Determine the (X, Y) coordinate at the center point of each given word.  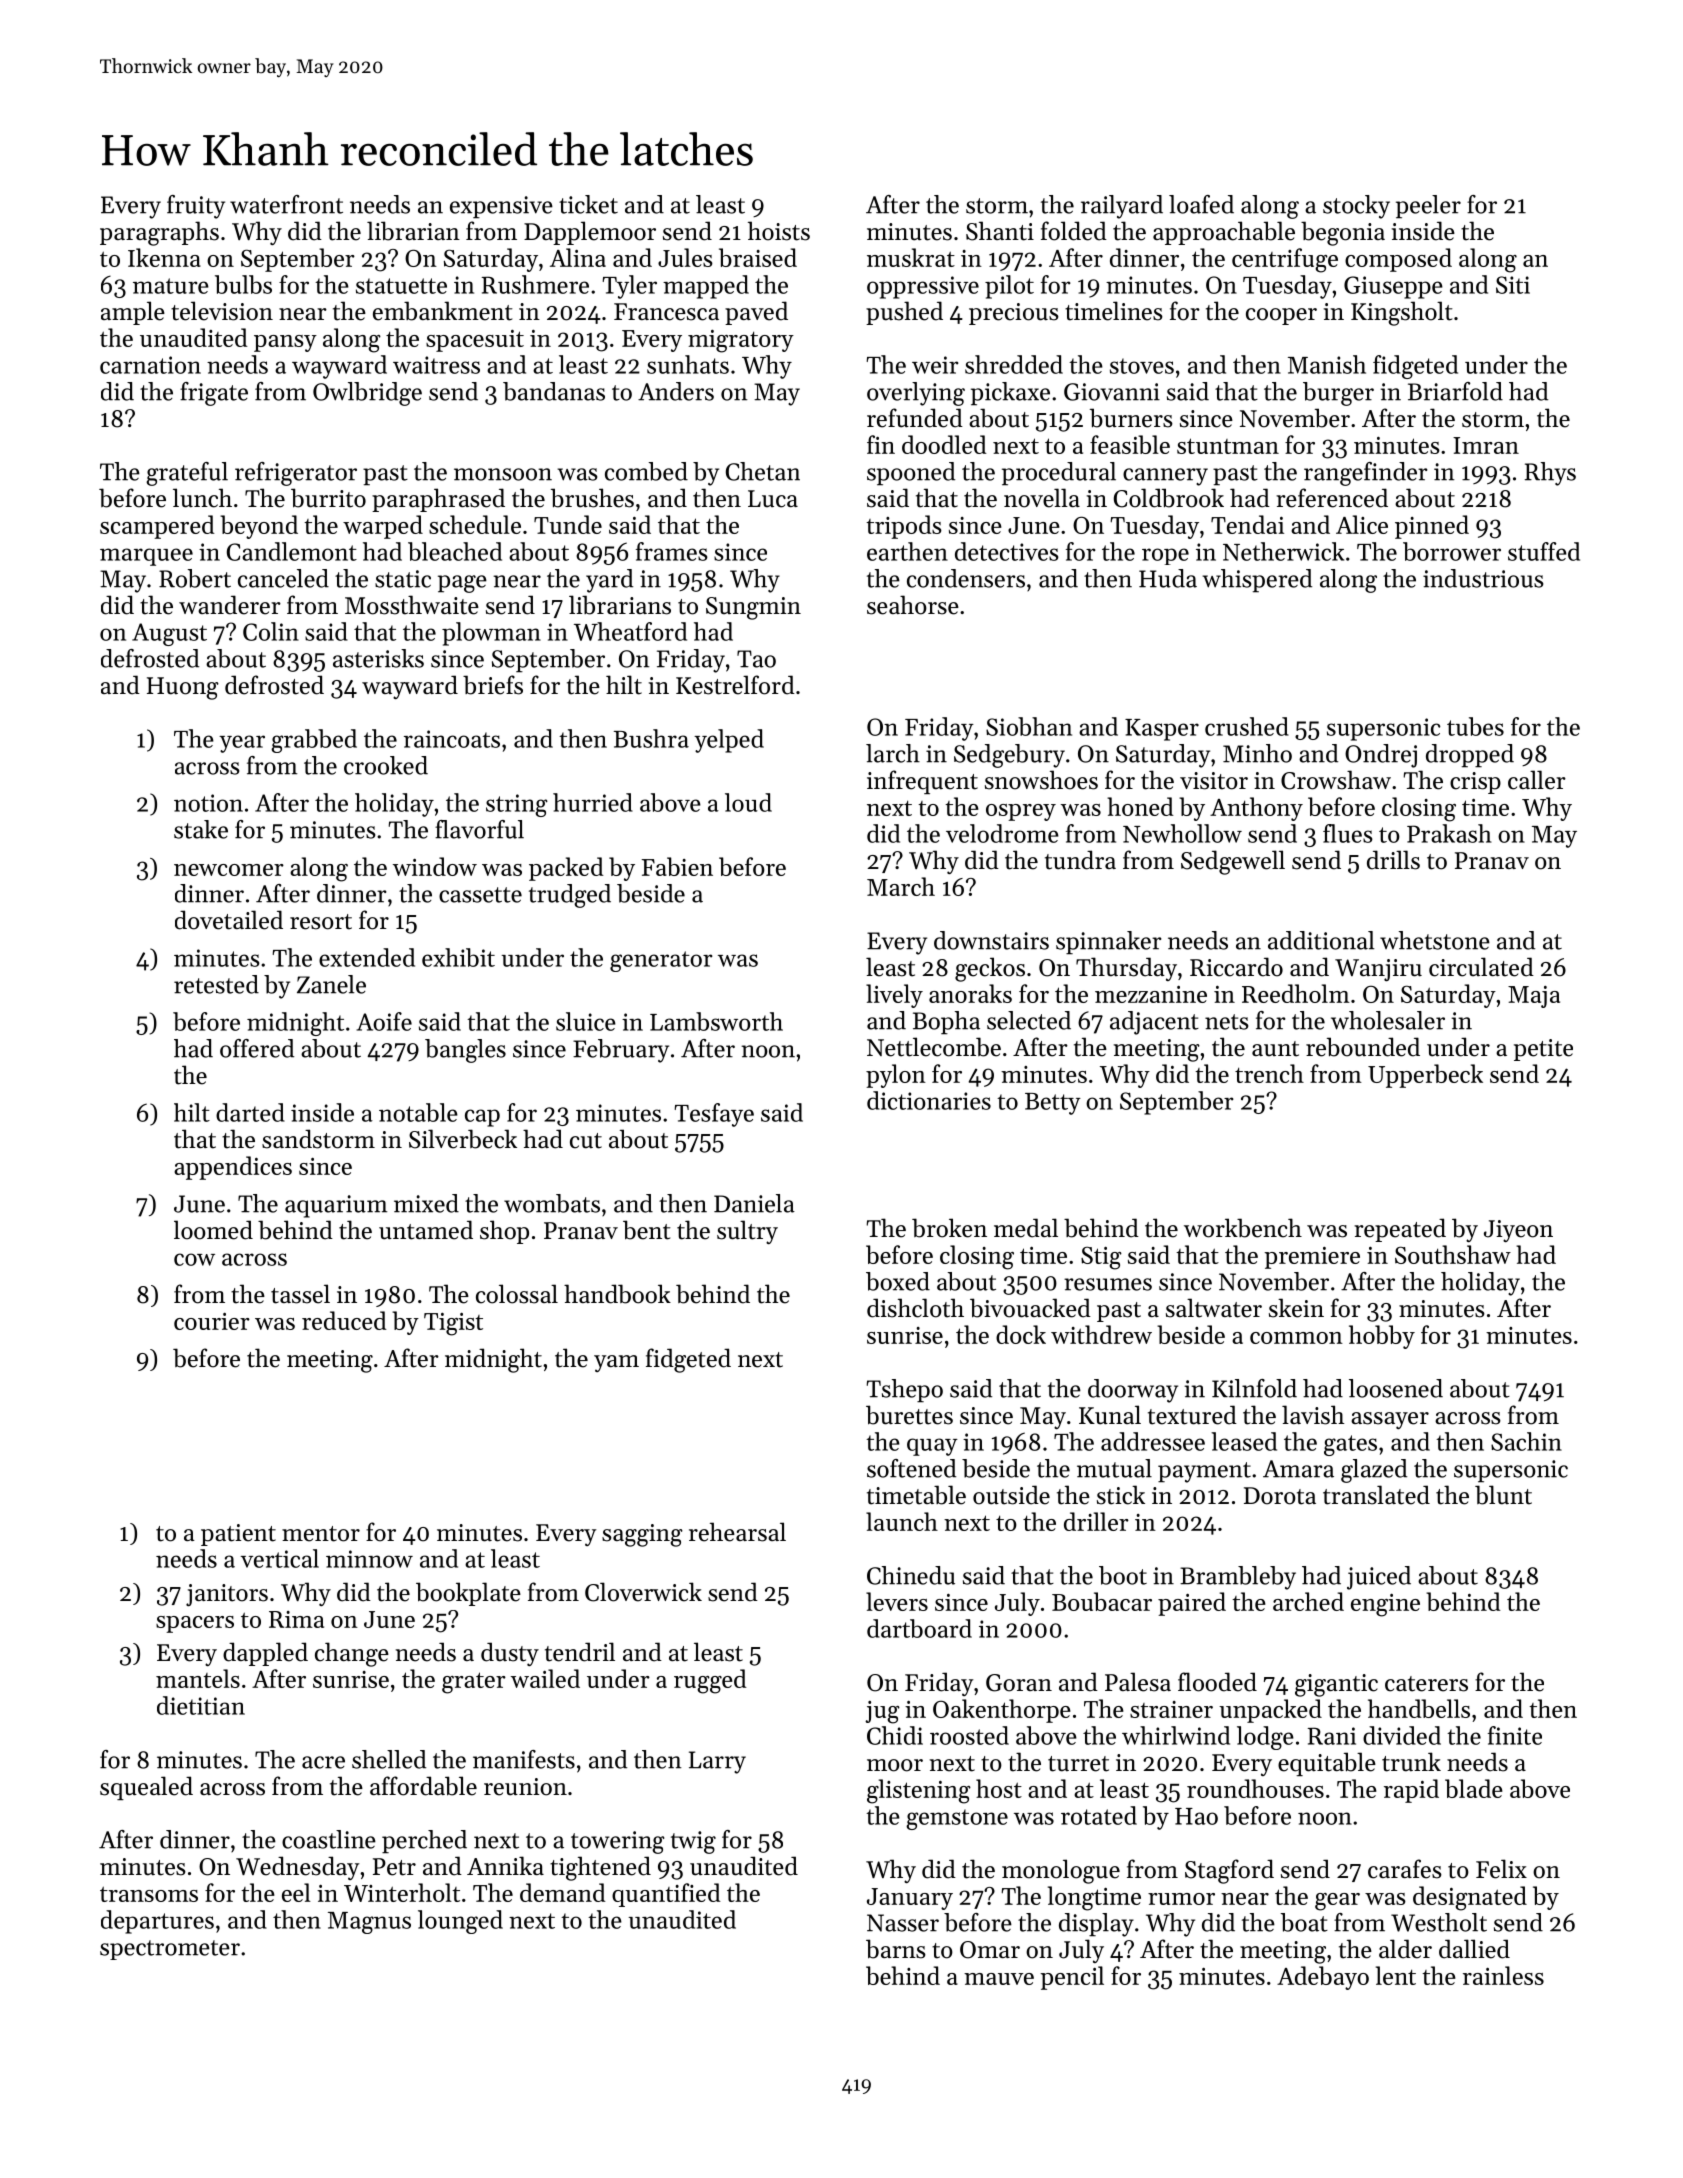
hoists (779, 231)
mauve (999, 1979)
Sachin (1526, 1441)
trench (1269, 1073)
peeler (1428, 207)
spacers (195, 1624)
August (169, 634)
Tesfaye (714, 1115)
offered (257, 1048)
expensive (501, 207)
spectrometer (170, 1950)
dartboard (919, 1628)
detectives (1007, 551)
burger (1338, 394)
